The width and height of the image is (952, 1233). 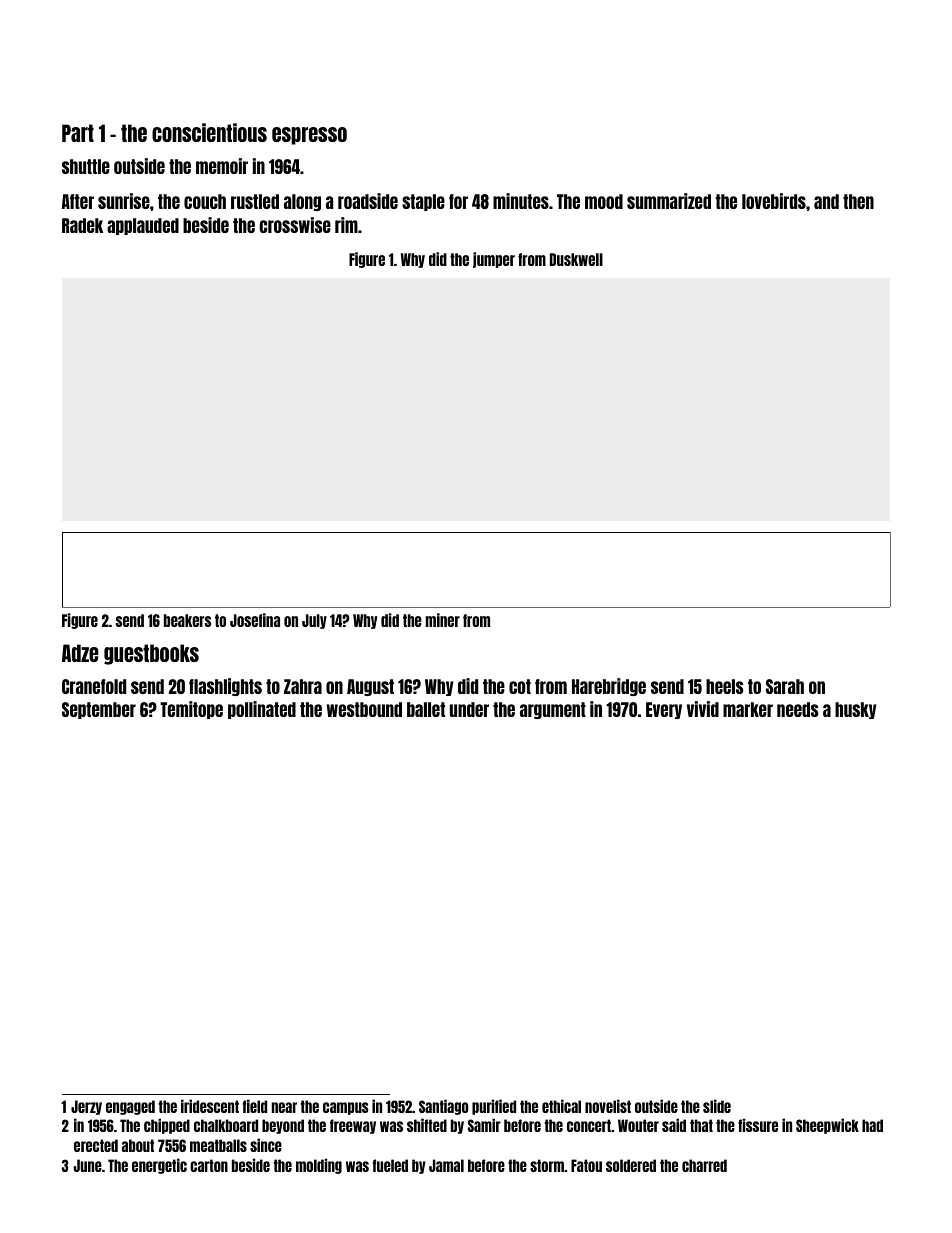 I want to click on Josefina, so click(x=255, y=620).
